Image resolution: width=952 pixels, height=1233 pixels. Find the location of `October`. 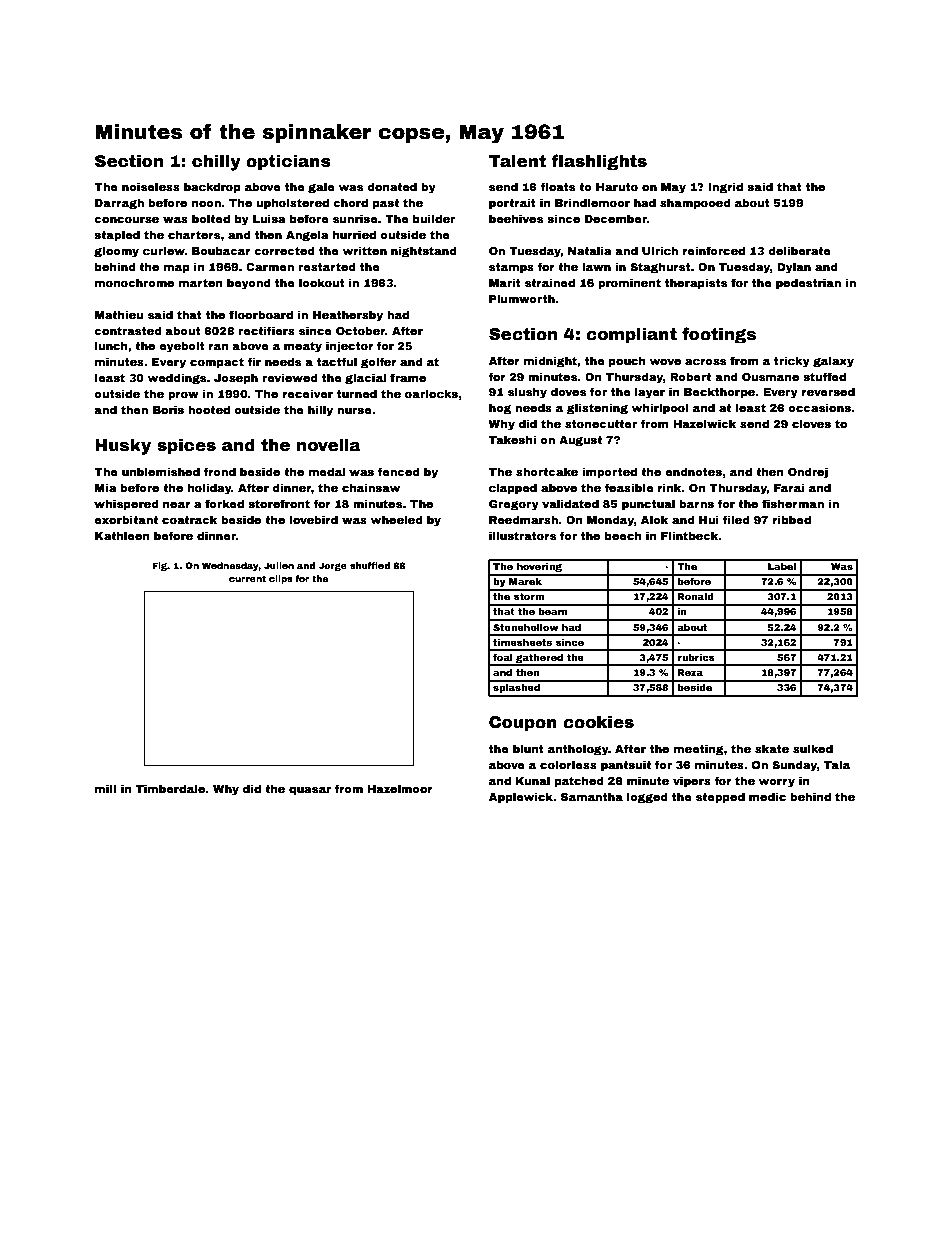

October is located at coordinates (360, 330).
